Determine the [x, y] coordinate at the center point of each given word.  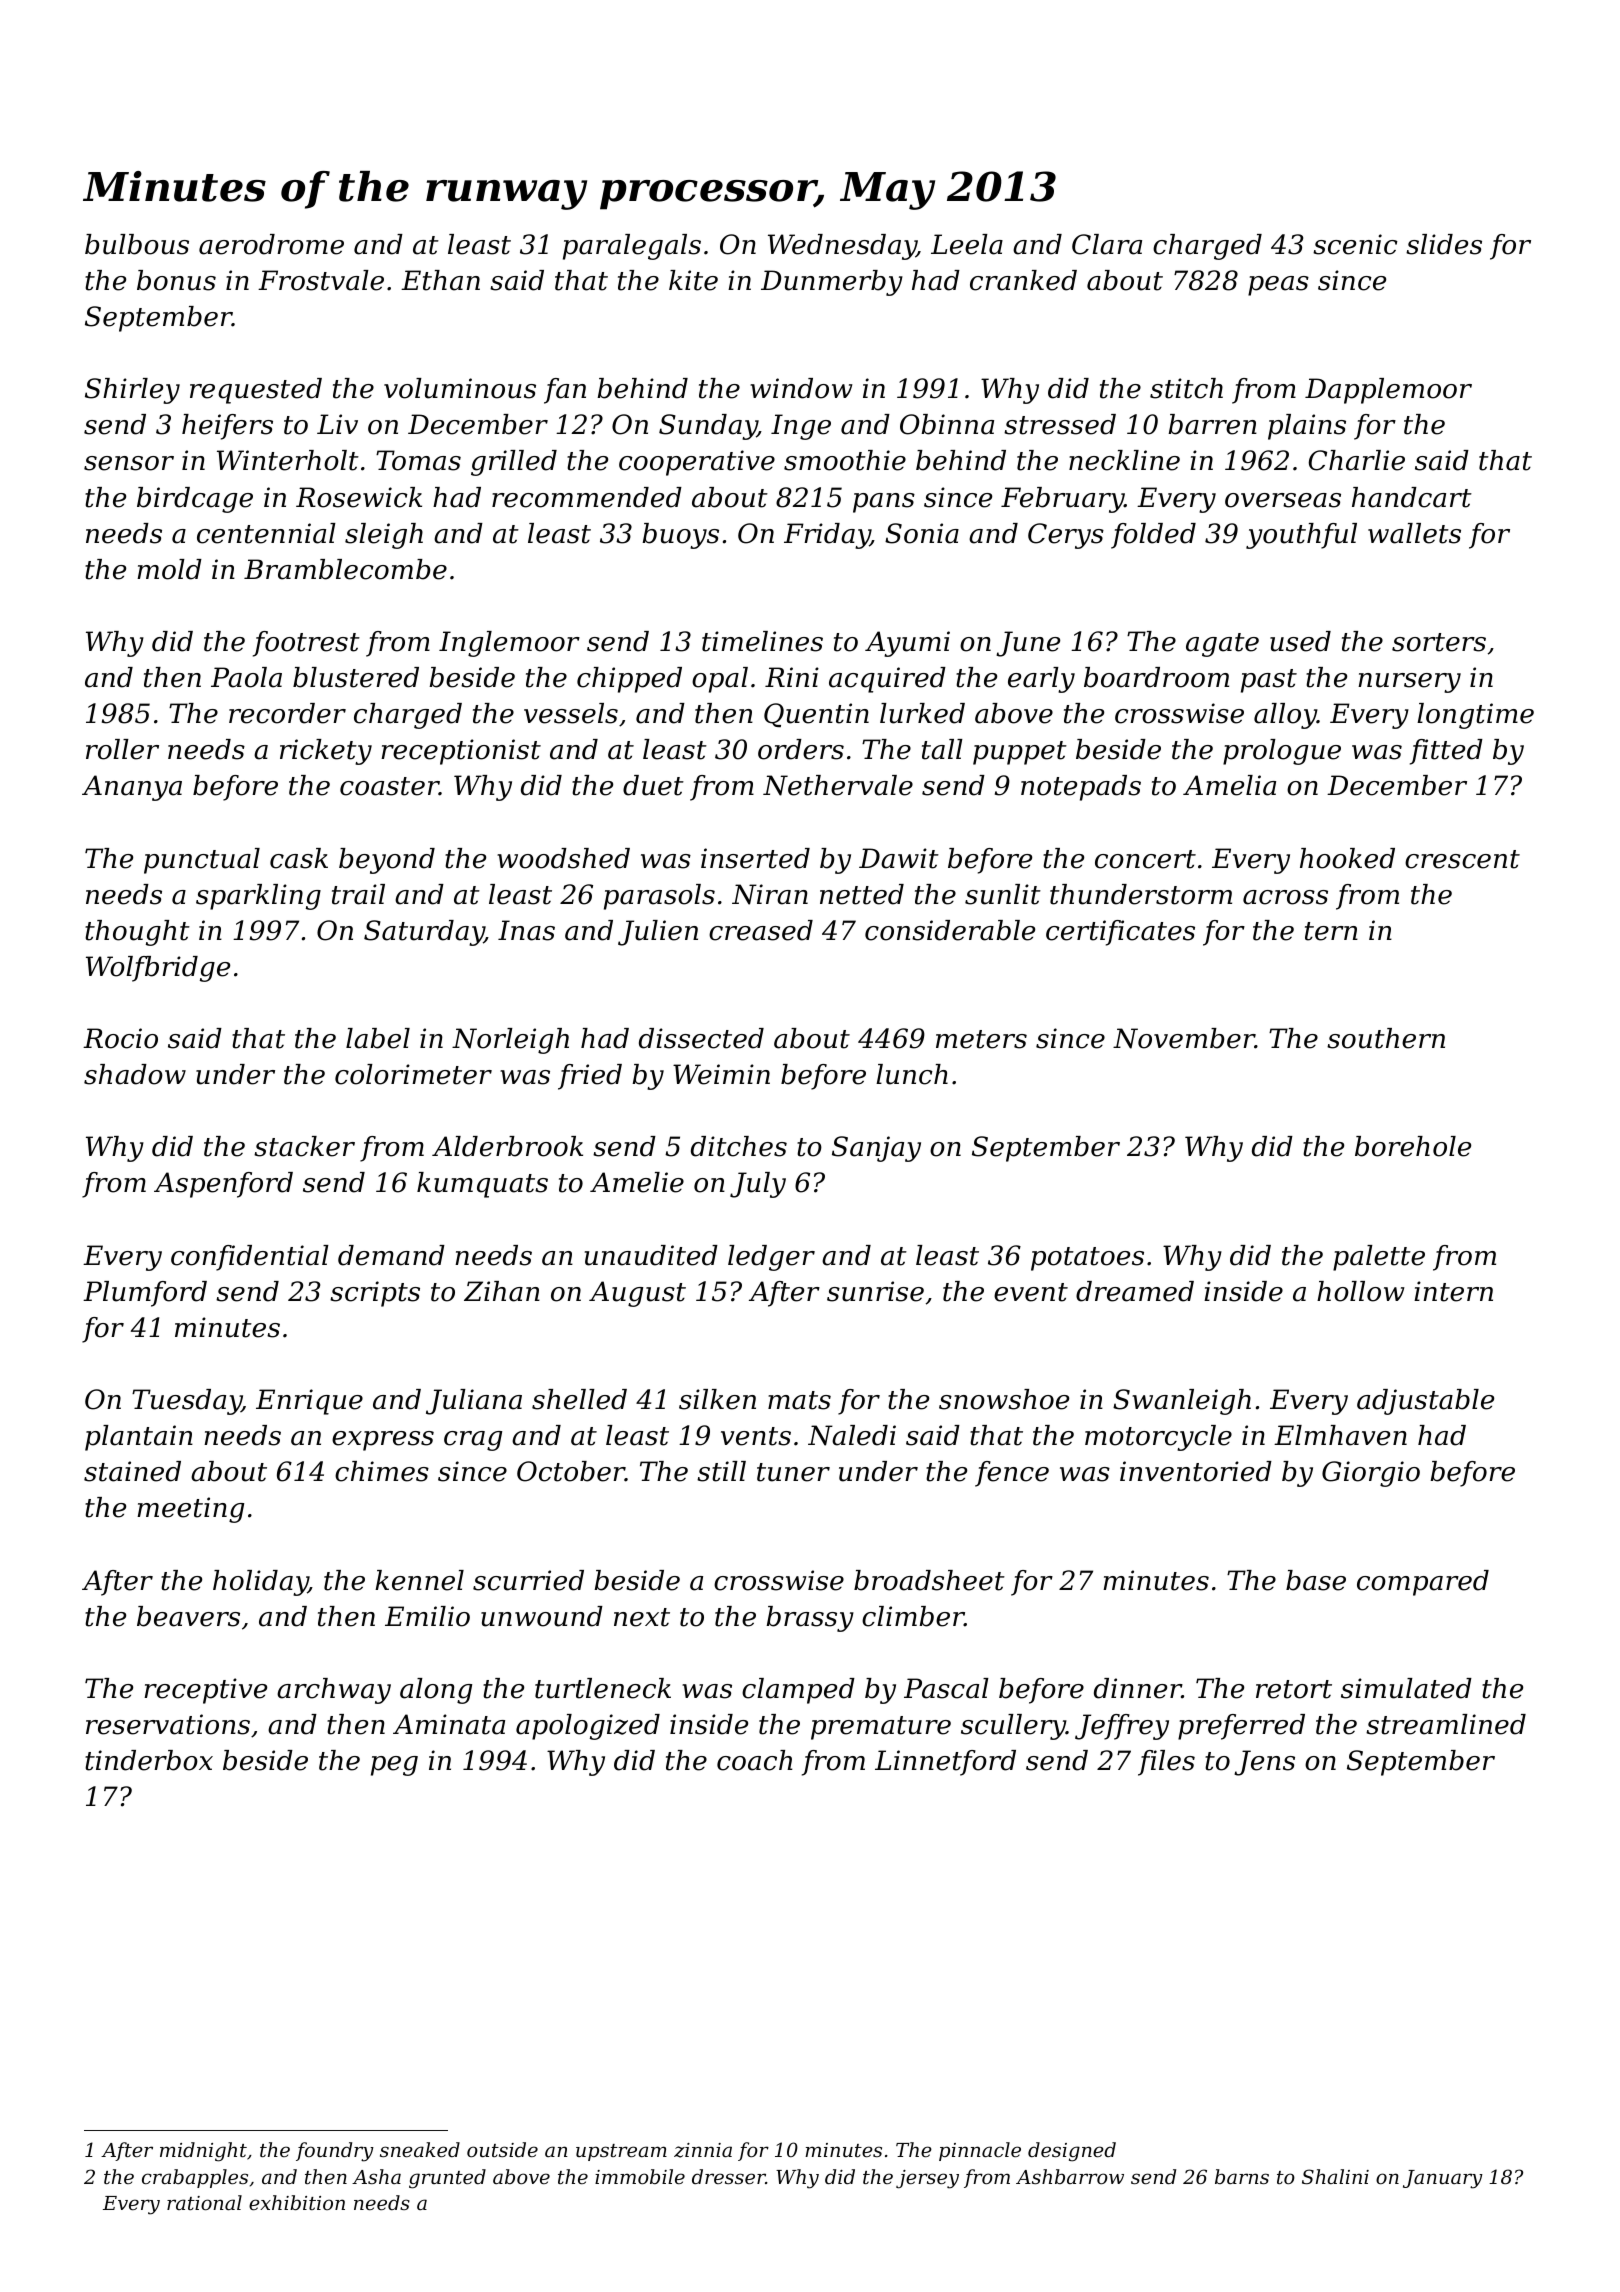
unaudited [651, 1255]
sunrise [875, 1291]
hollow [1361, 1291]
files [1166, 1763]
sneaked [420, 2149]
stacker [304, 1146]
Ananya [132, 788]
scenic [1355, 244]
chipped [629, 680]
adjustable [1425, 1402]
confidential [250, 1258]
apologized [588, 1727]
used [1300, 641]
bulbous [137, 244]
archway [334, 1691]
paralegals [632, 247]
